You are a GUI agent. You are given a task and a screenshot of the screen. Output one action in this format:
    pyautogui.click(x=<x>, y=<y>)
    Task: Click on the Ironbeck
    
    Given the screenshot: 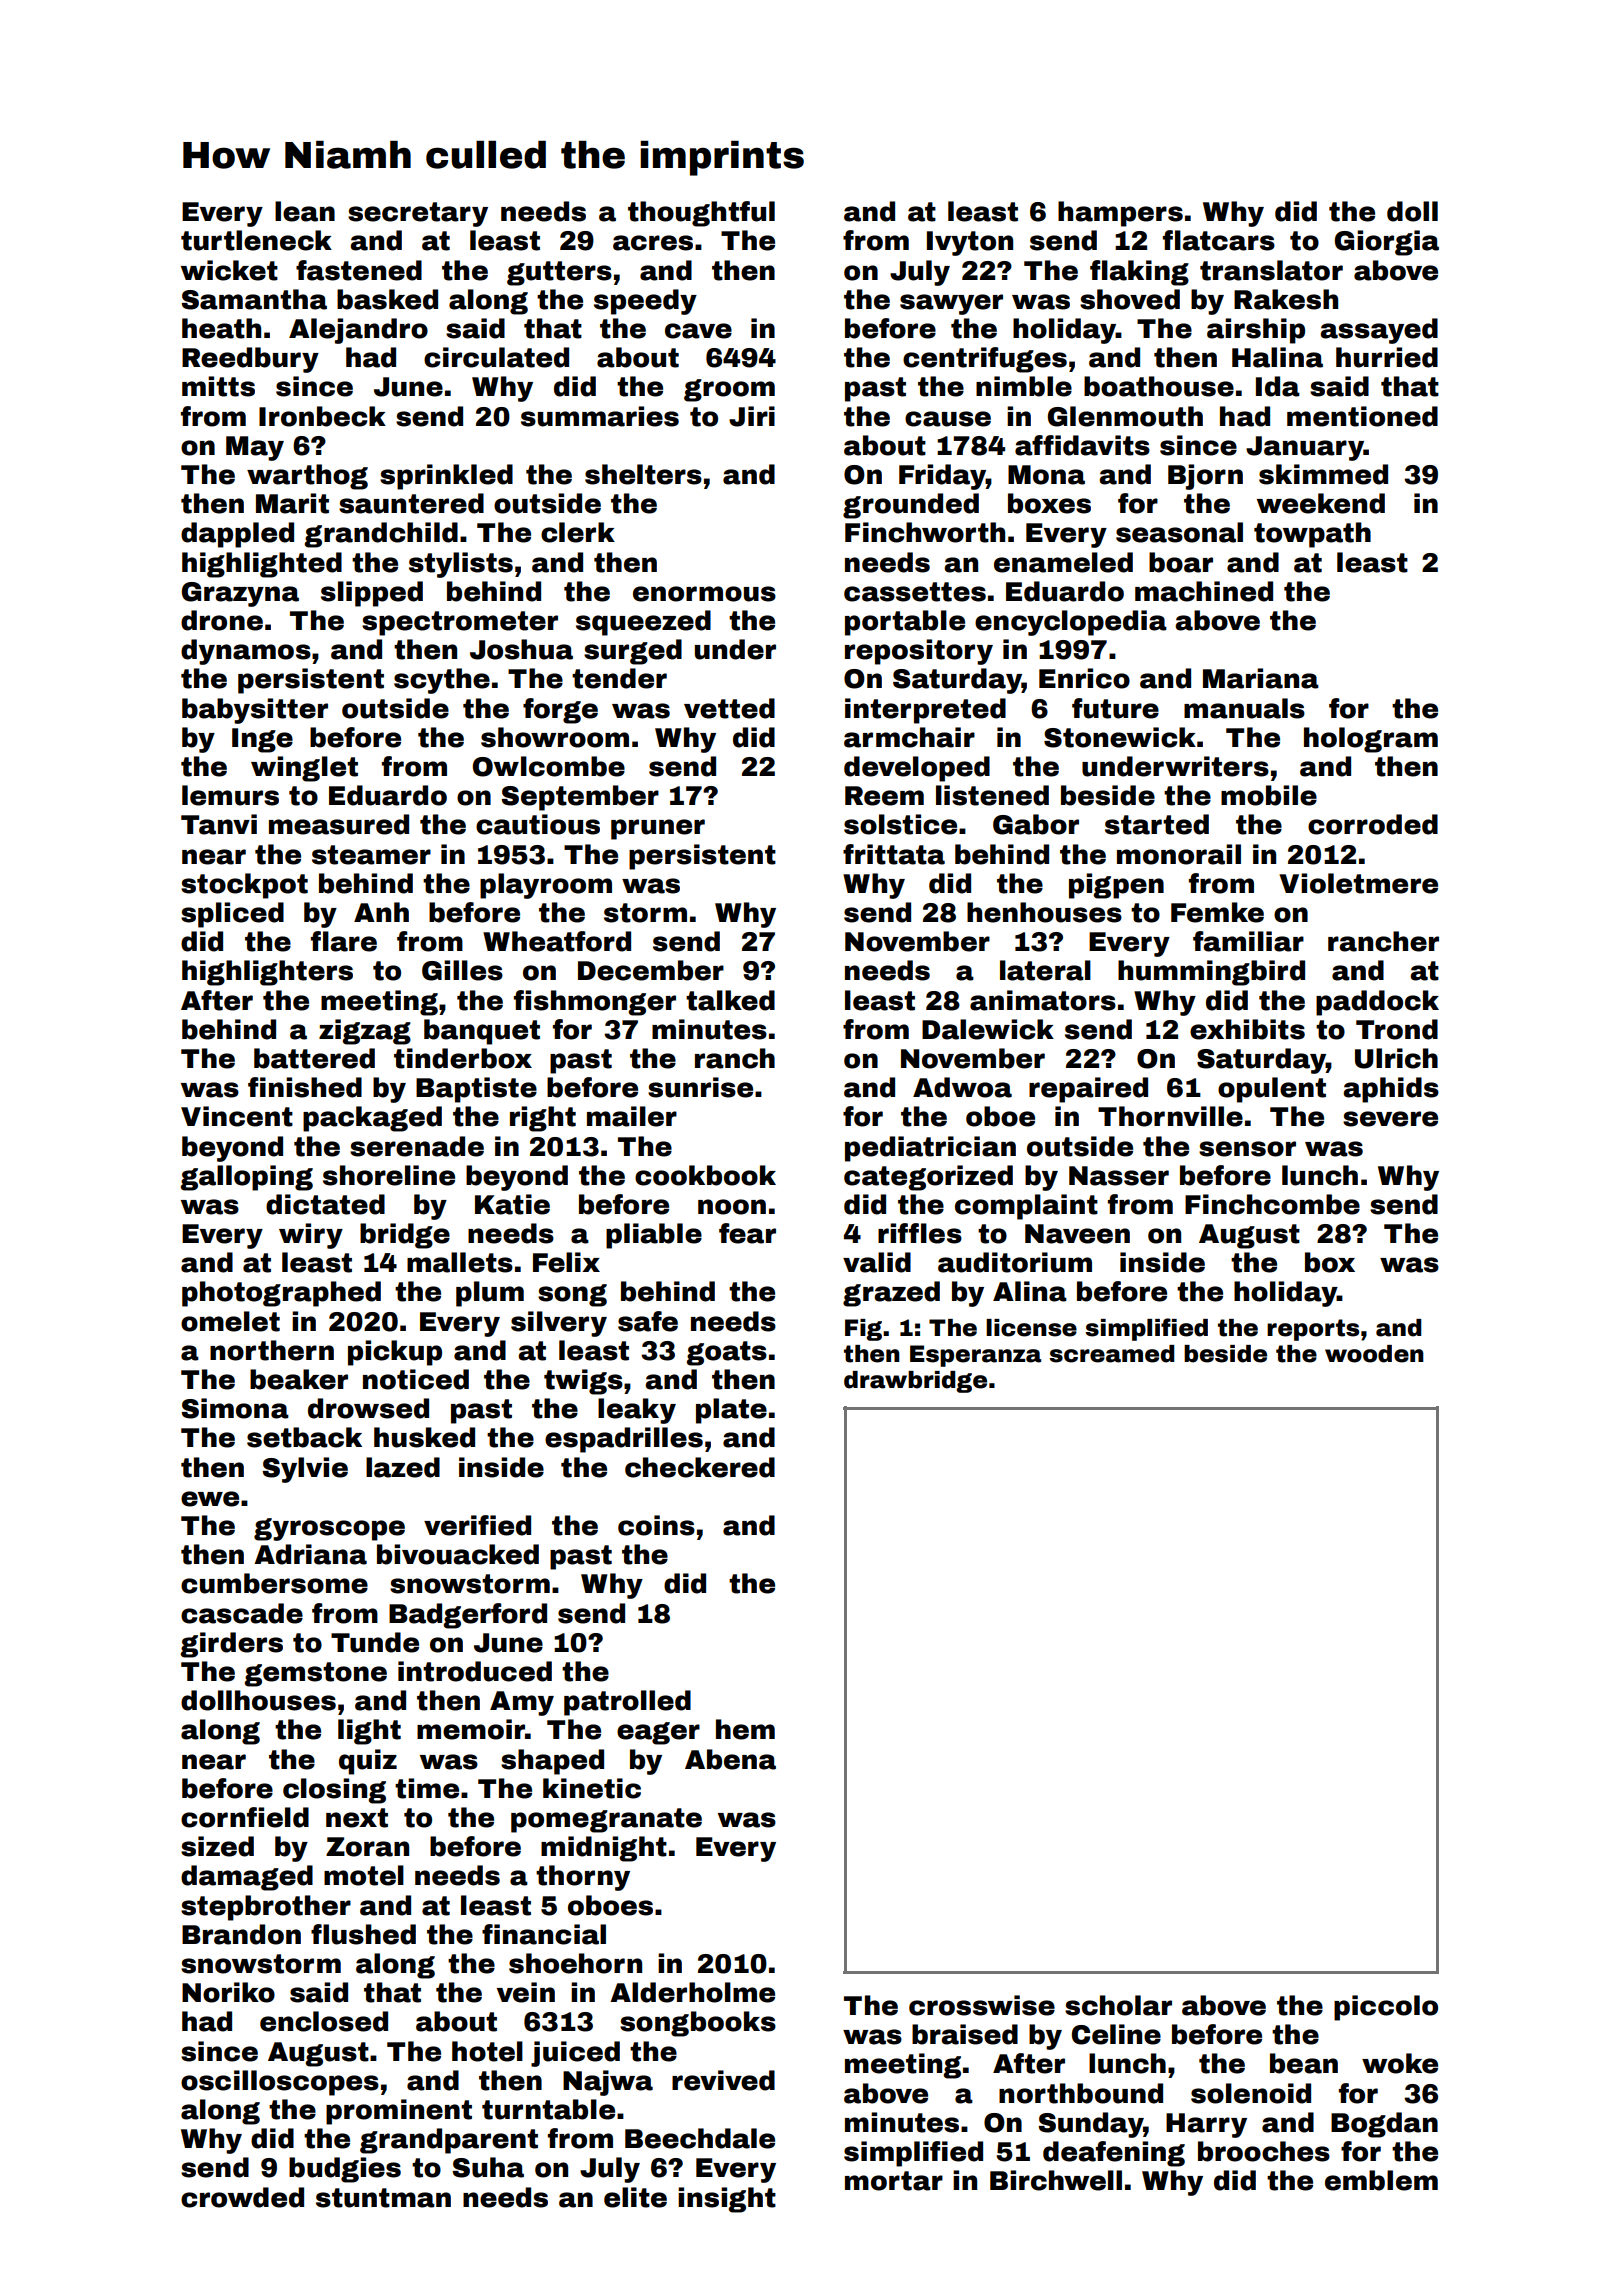 What is the action you would take?
    pyautogui.click(x=322, y=416)
